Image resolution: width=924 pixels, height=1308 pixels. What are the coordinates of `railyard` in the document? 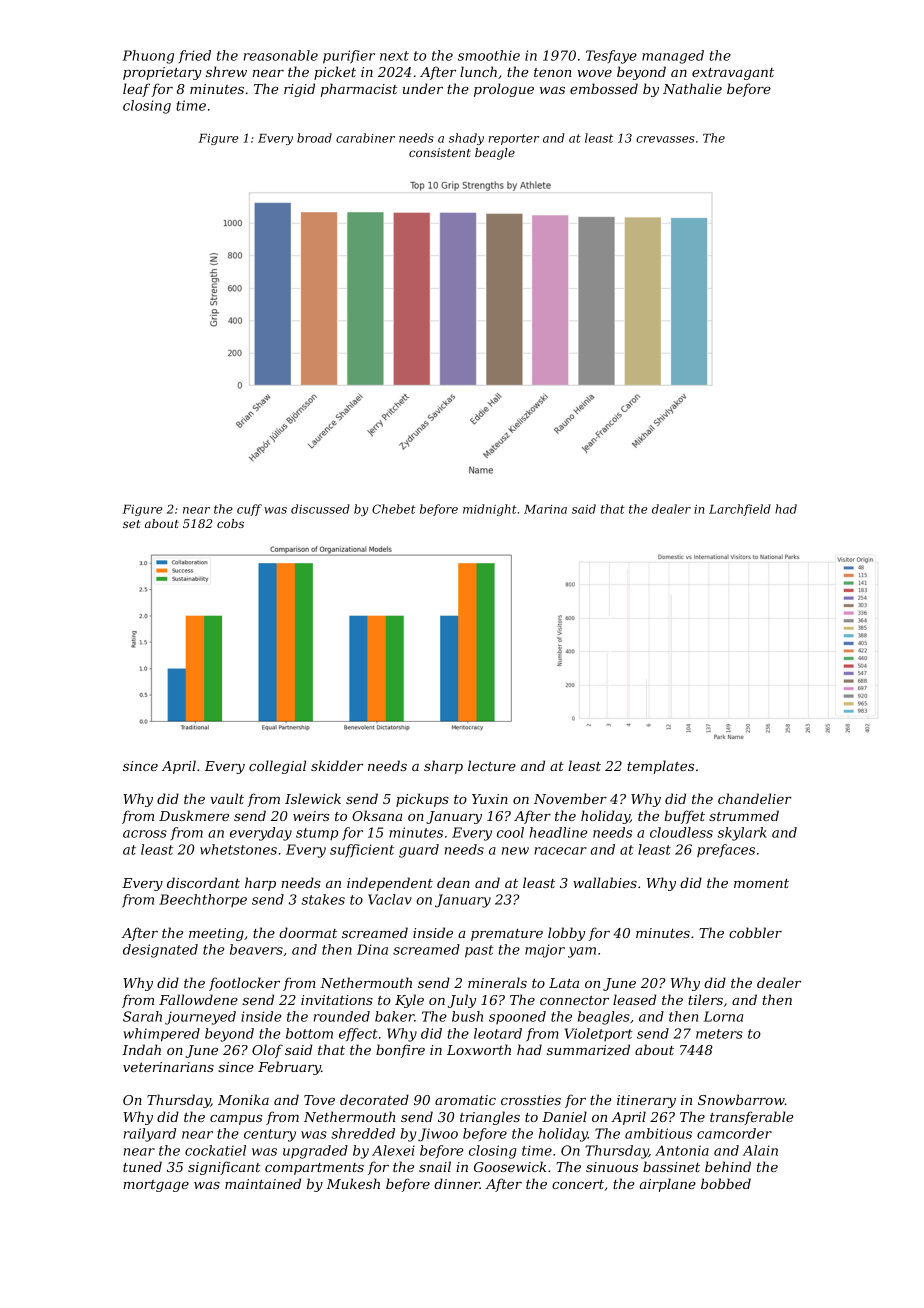 It's located at (150, 1135).
